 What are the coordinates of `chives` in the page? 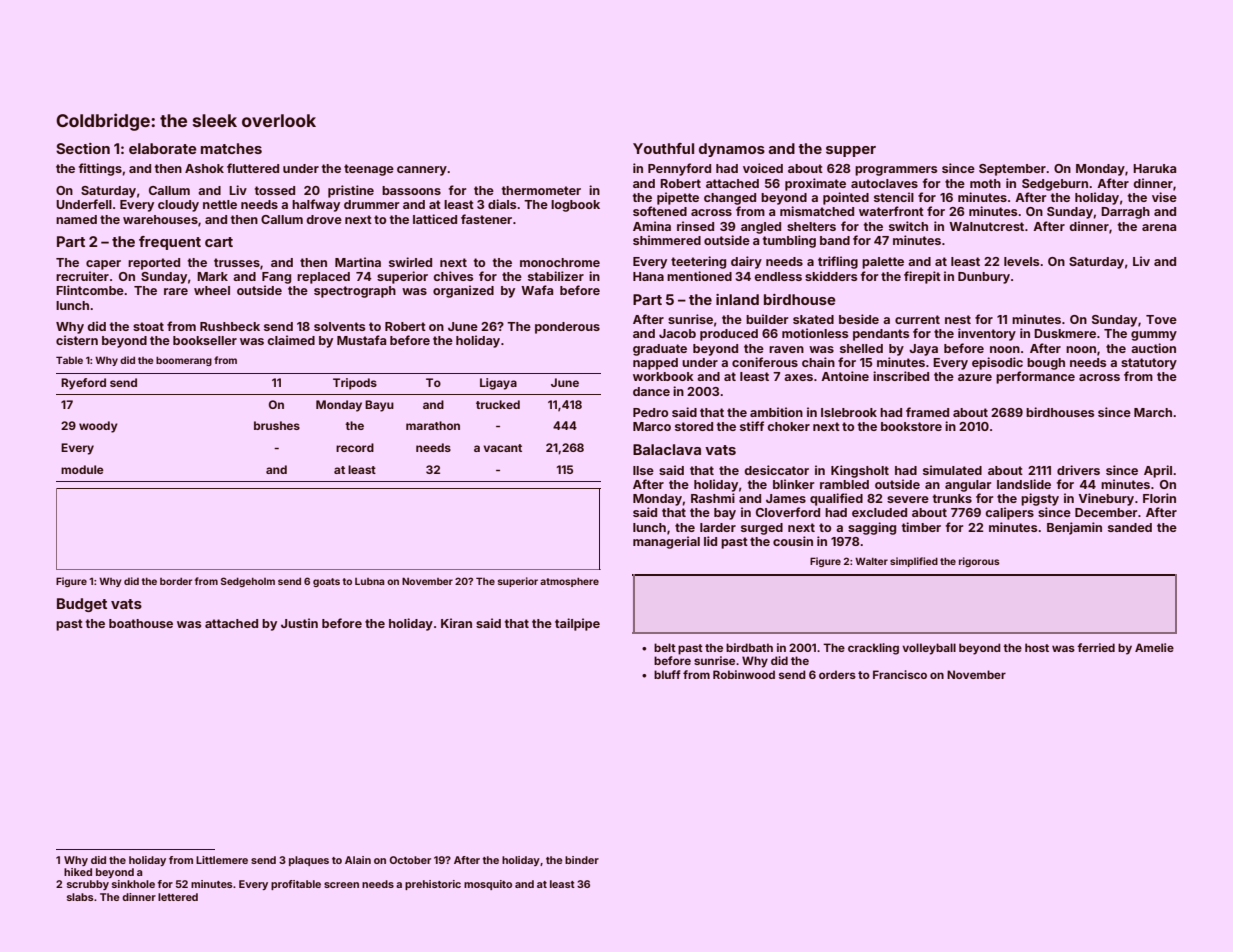 It's located at (453, 276).
